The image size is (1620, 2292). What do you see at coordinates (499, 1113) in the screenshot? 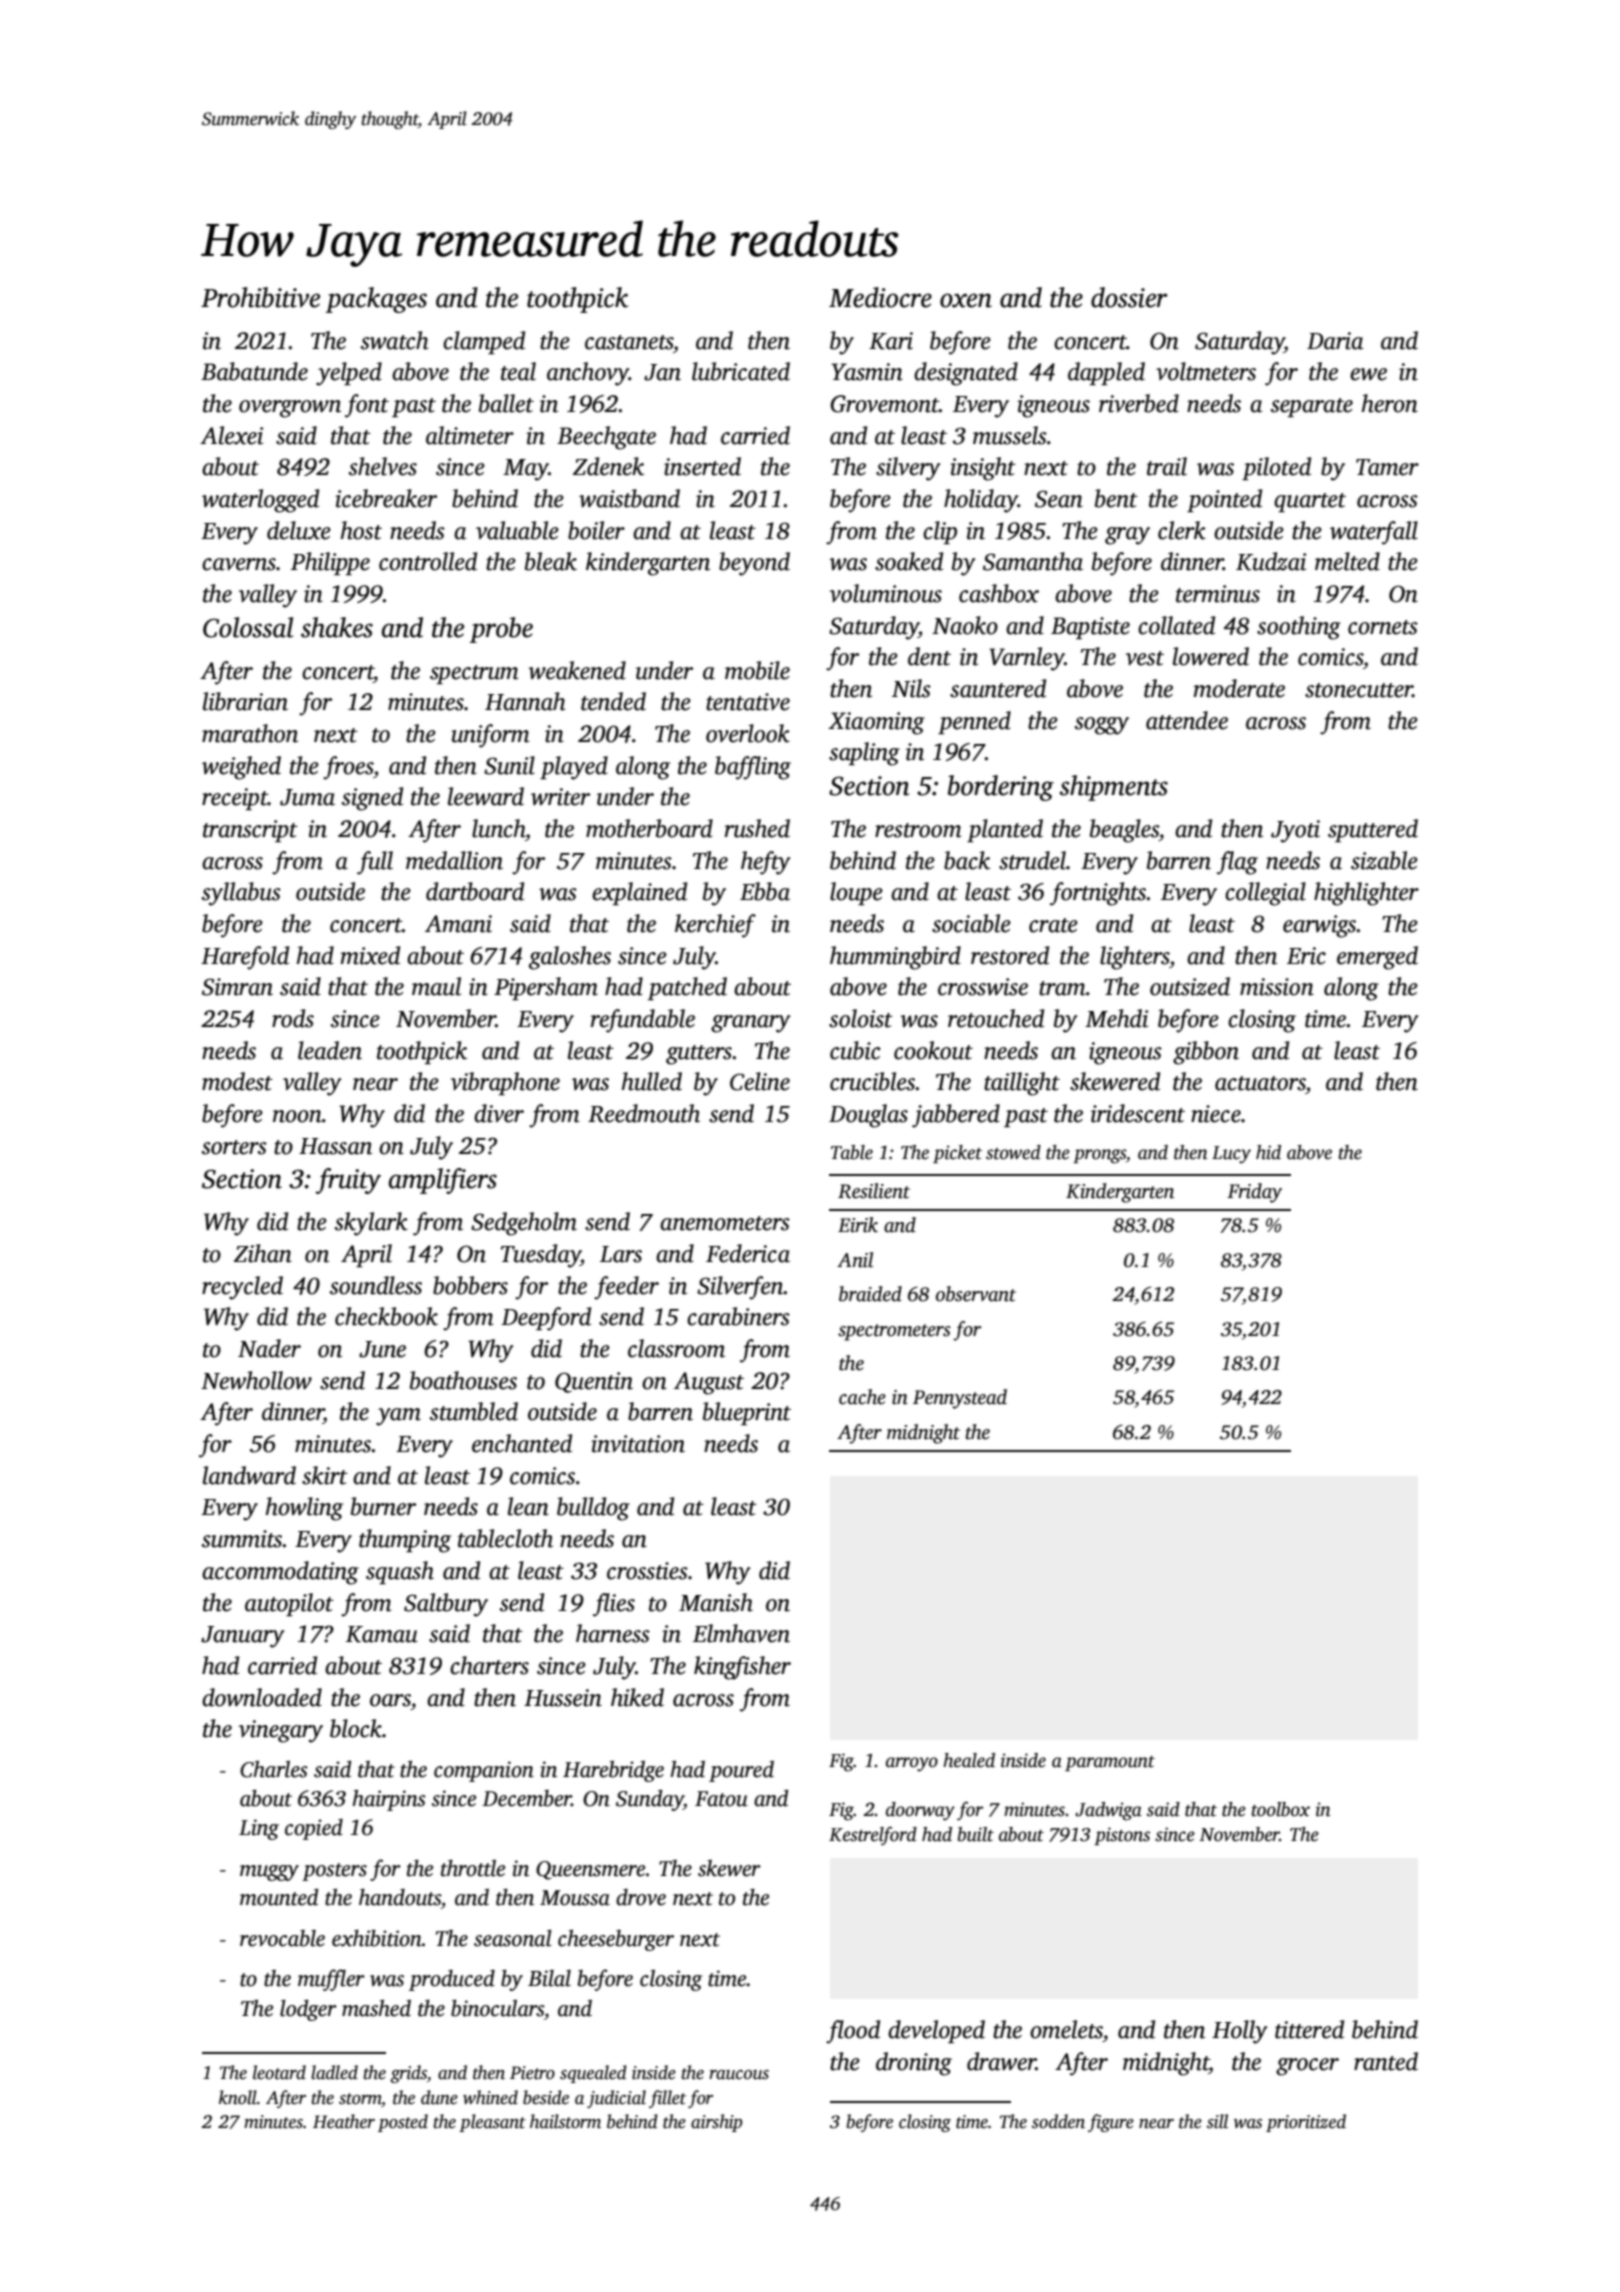
I see `diver` at bounding box center [499, 1113].
